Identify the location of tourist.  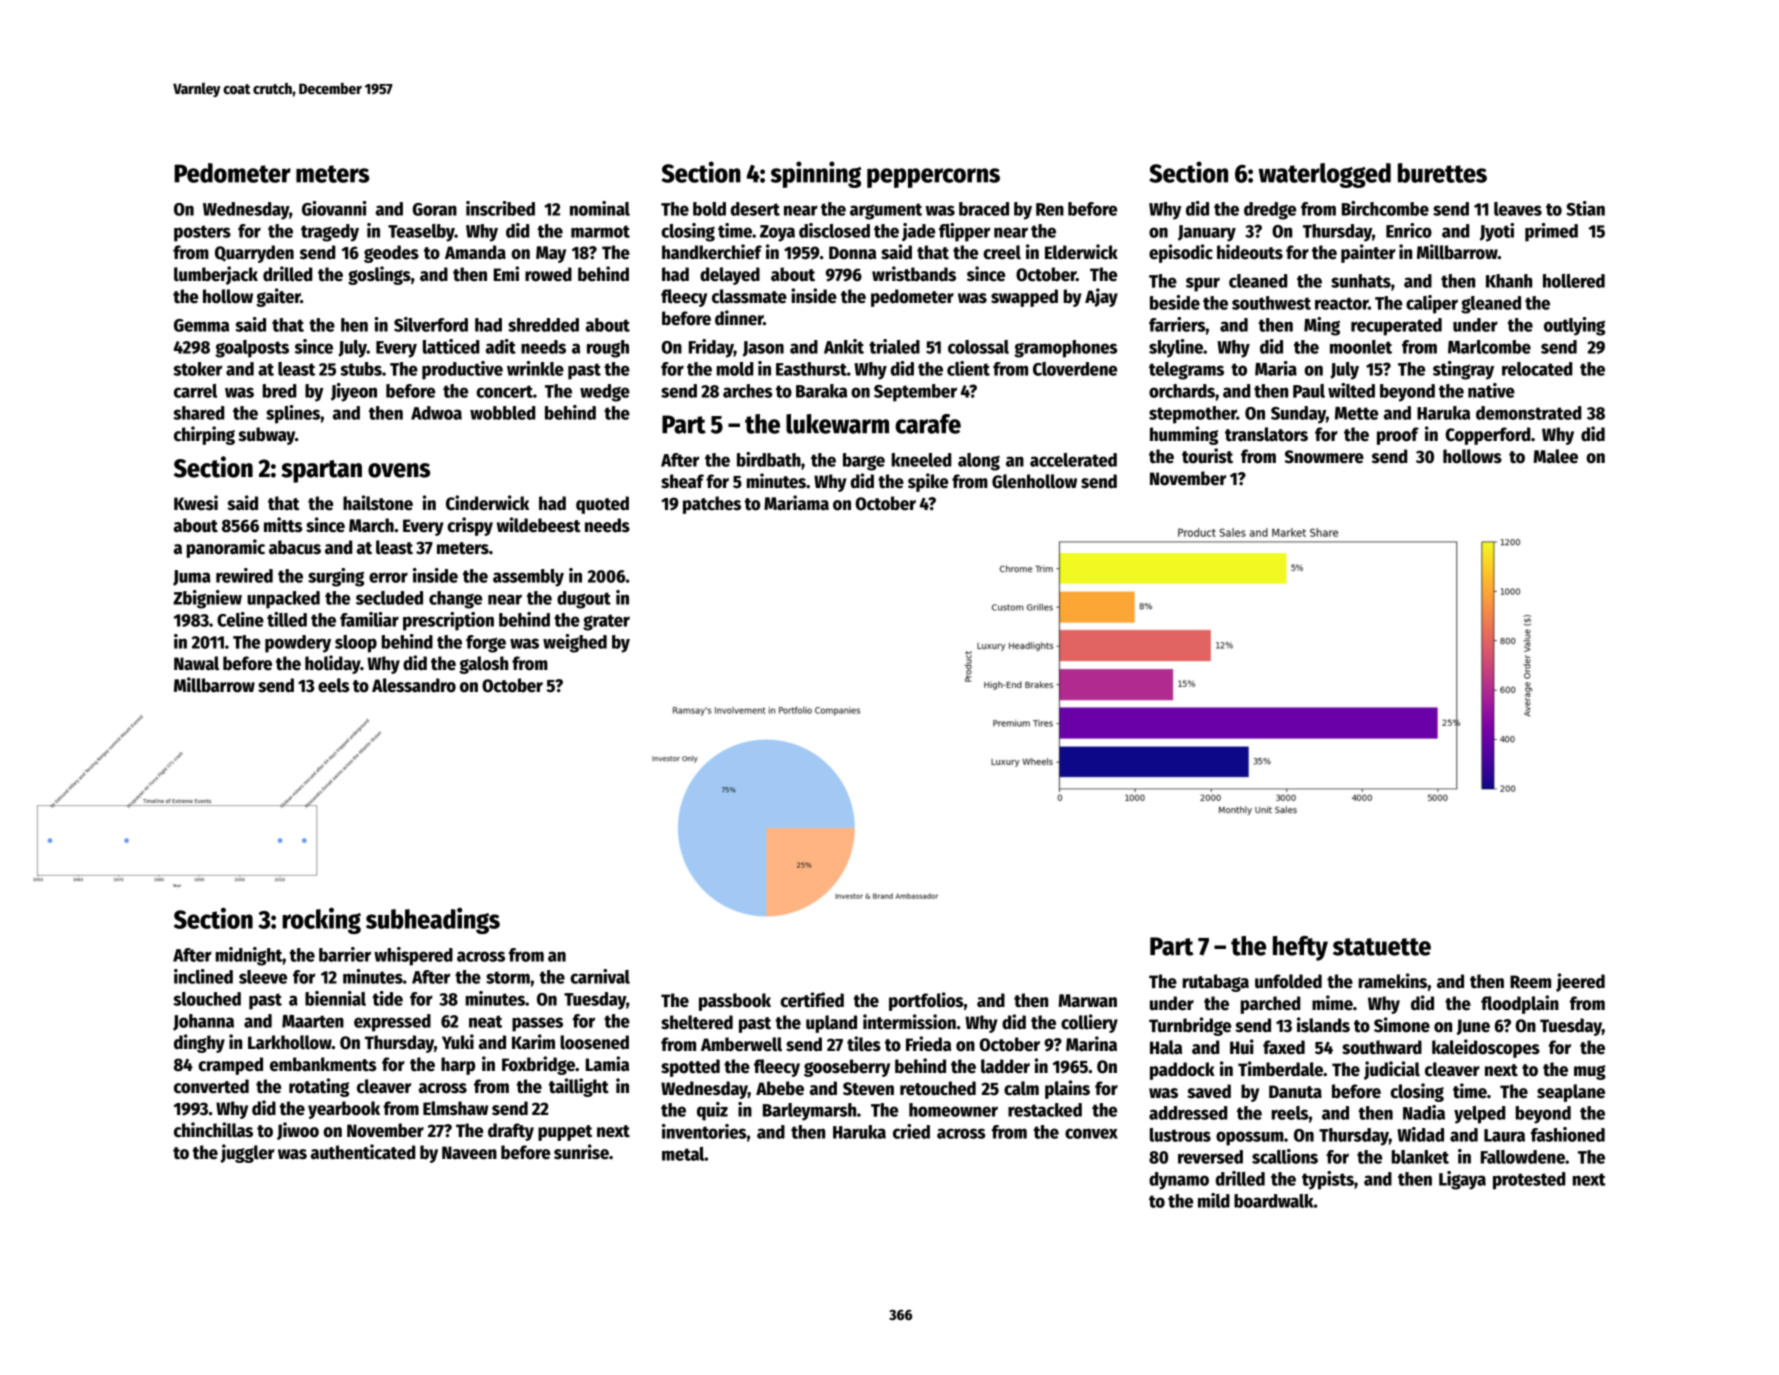
(1207, 456).
